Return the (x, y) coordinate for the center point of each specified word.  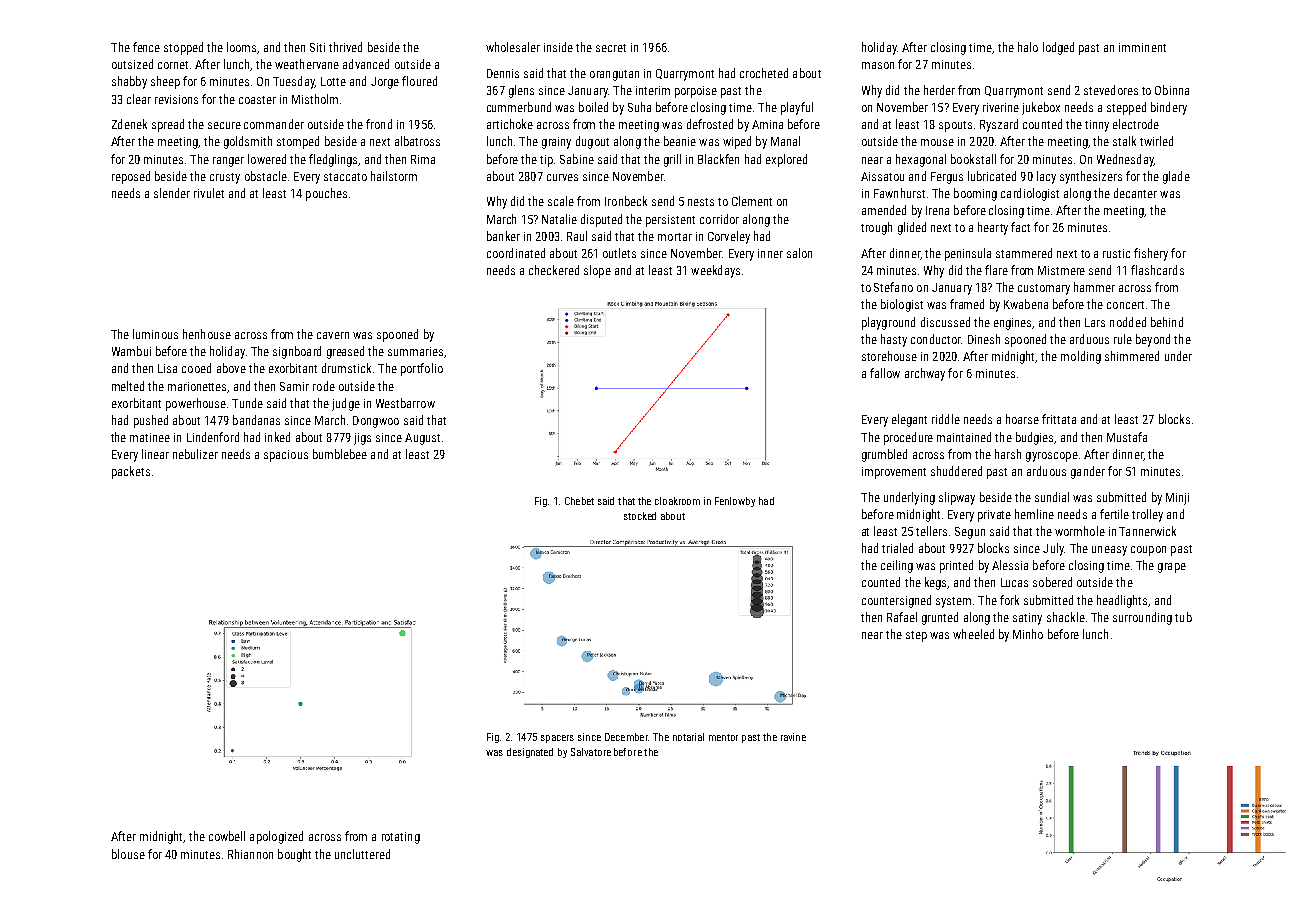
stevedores (1111, 90)
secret (611, 48)
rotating (401, 838)
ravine (793, 737)
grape (1172, 568)
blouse (128, 854)
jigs (362, 439)
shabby (129, 82)
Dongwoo (376, 422)
